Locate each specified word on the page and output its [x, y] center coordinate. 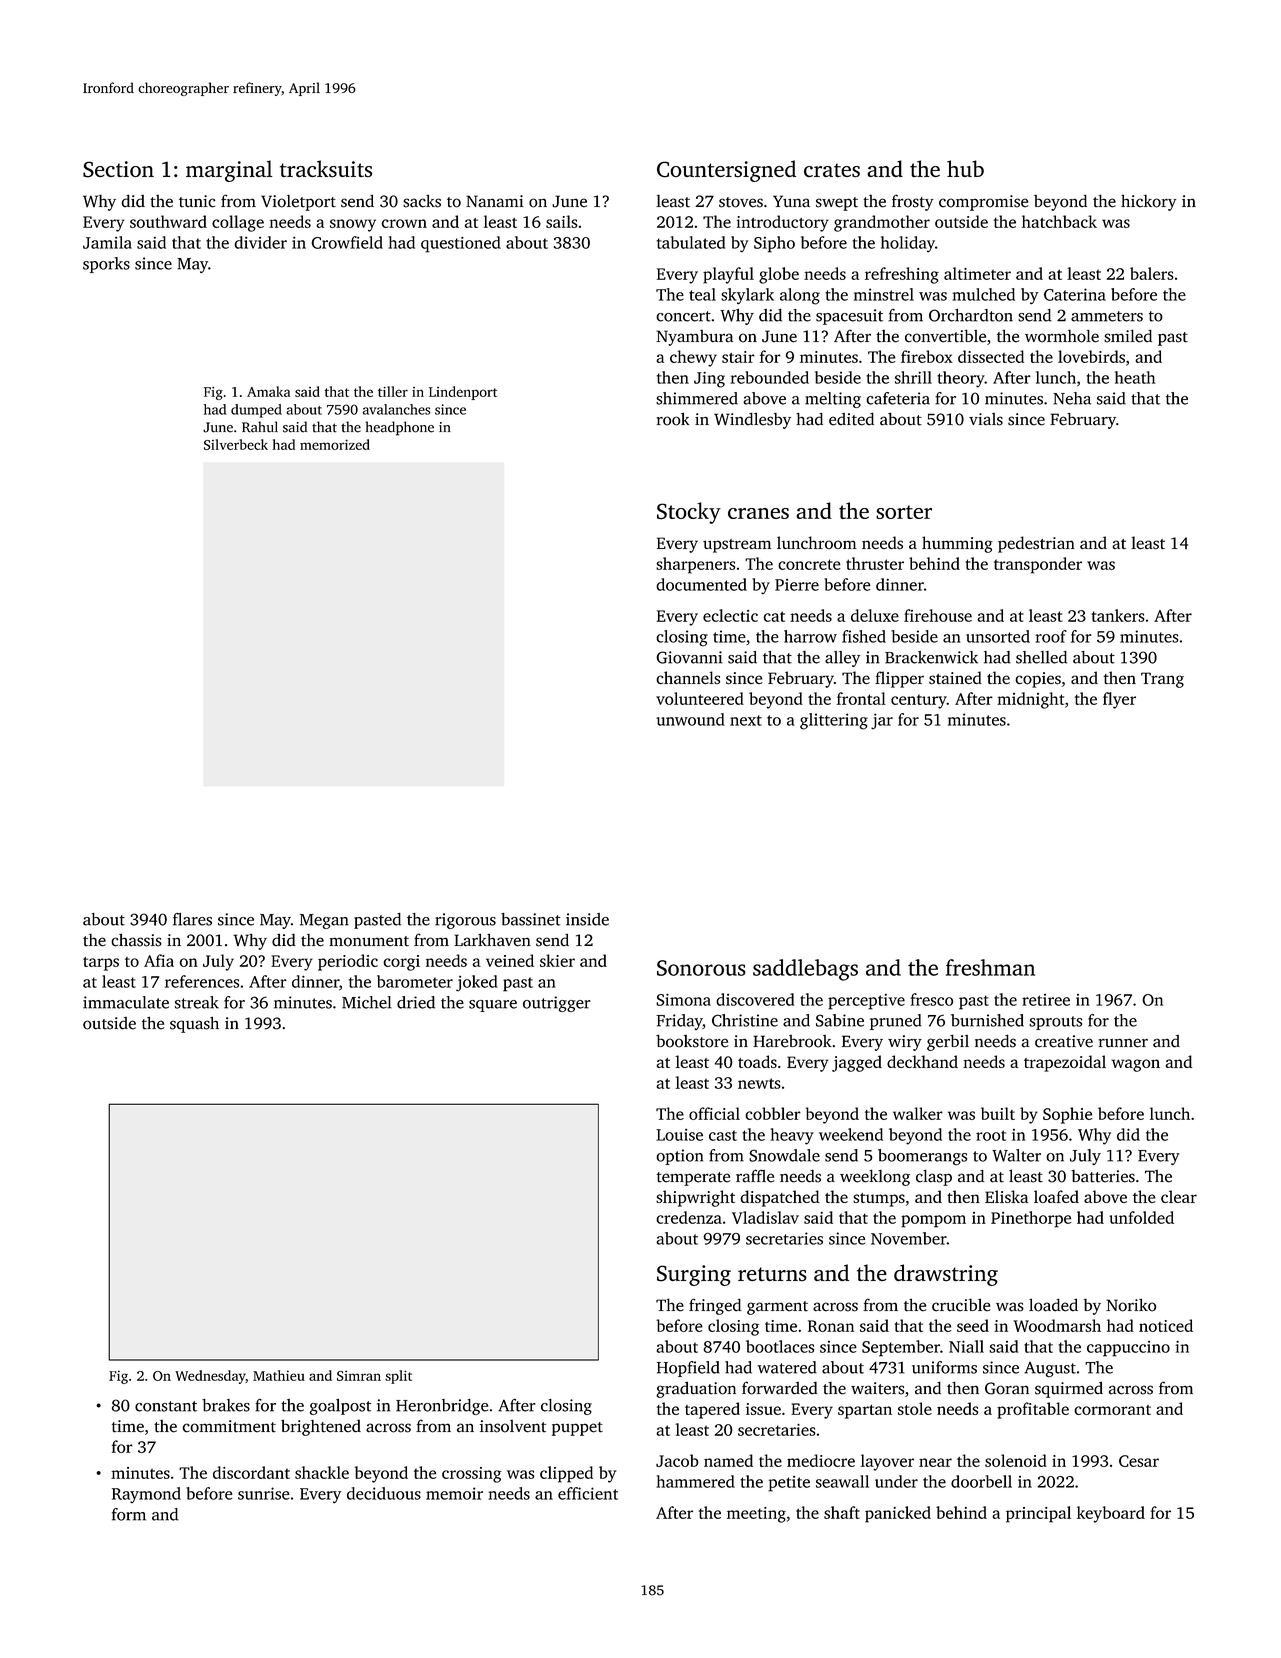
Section [118, 169]
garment [777, 1308]
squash [194, 1025]
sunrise [263, 1493]
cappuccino [1128, 1349]
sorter [904, 512]
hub [965, 168]
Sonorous [701, 968]
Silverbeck [236, 444]
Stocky [689, 513]
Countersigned [726, 171]
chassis [136, 940]
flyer [1119, 700]
